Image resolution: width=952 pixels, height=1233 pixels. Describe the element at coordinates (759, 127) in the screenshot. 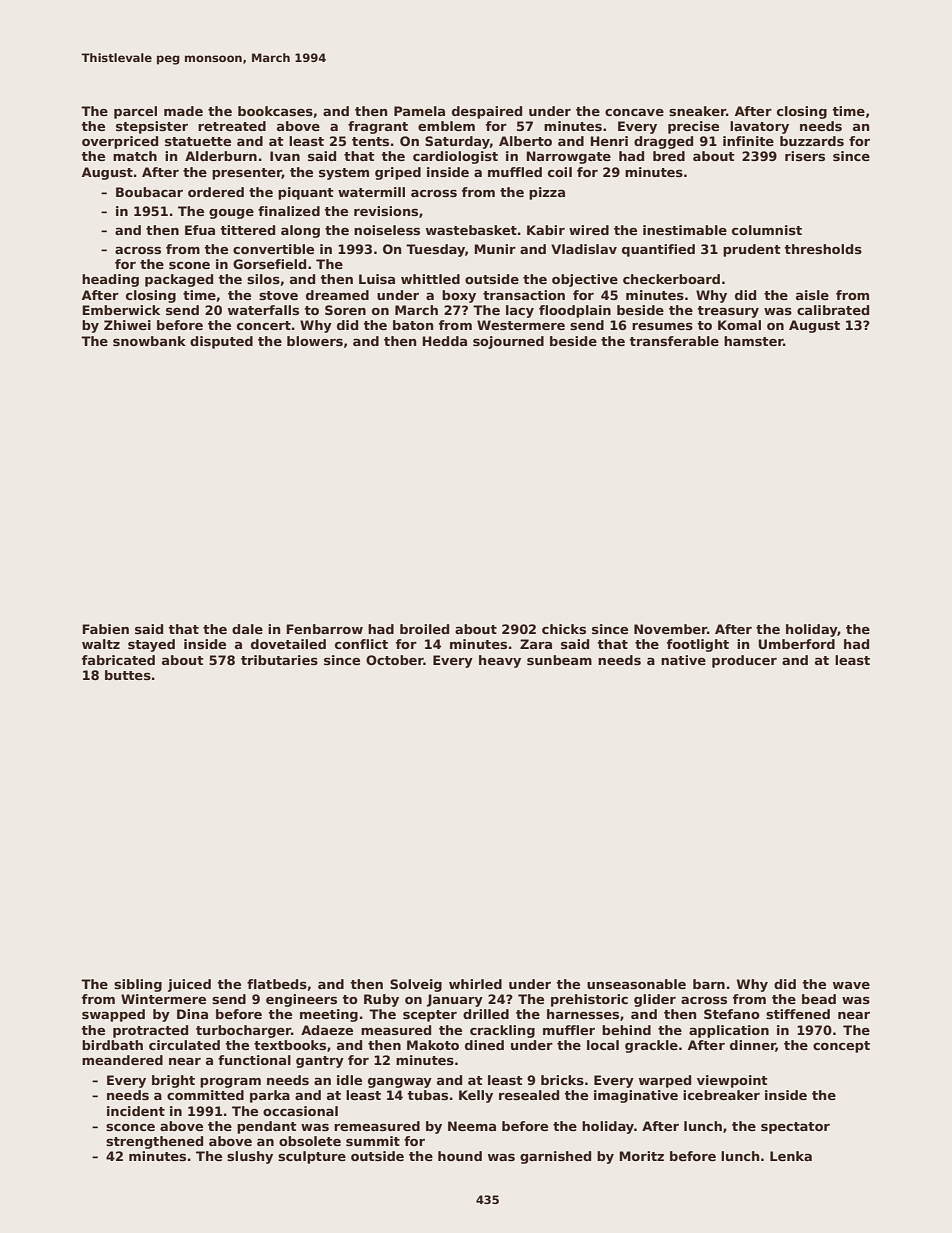

I see `lavatory` at that location.
